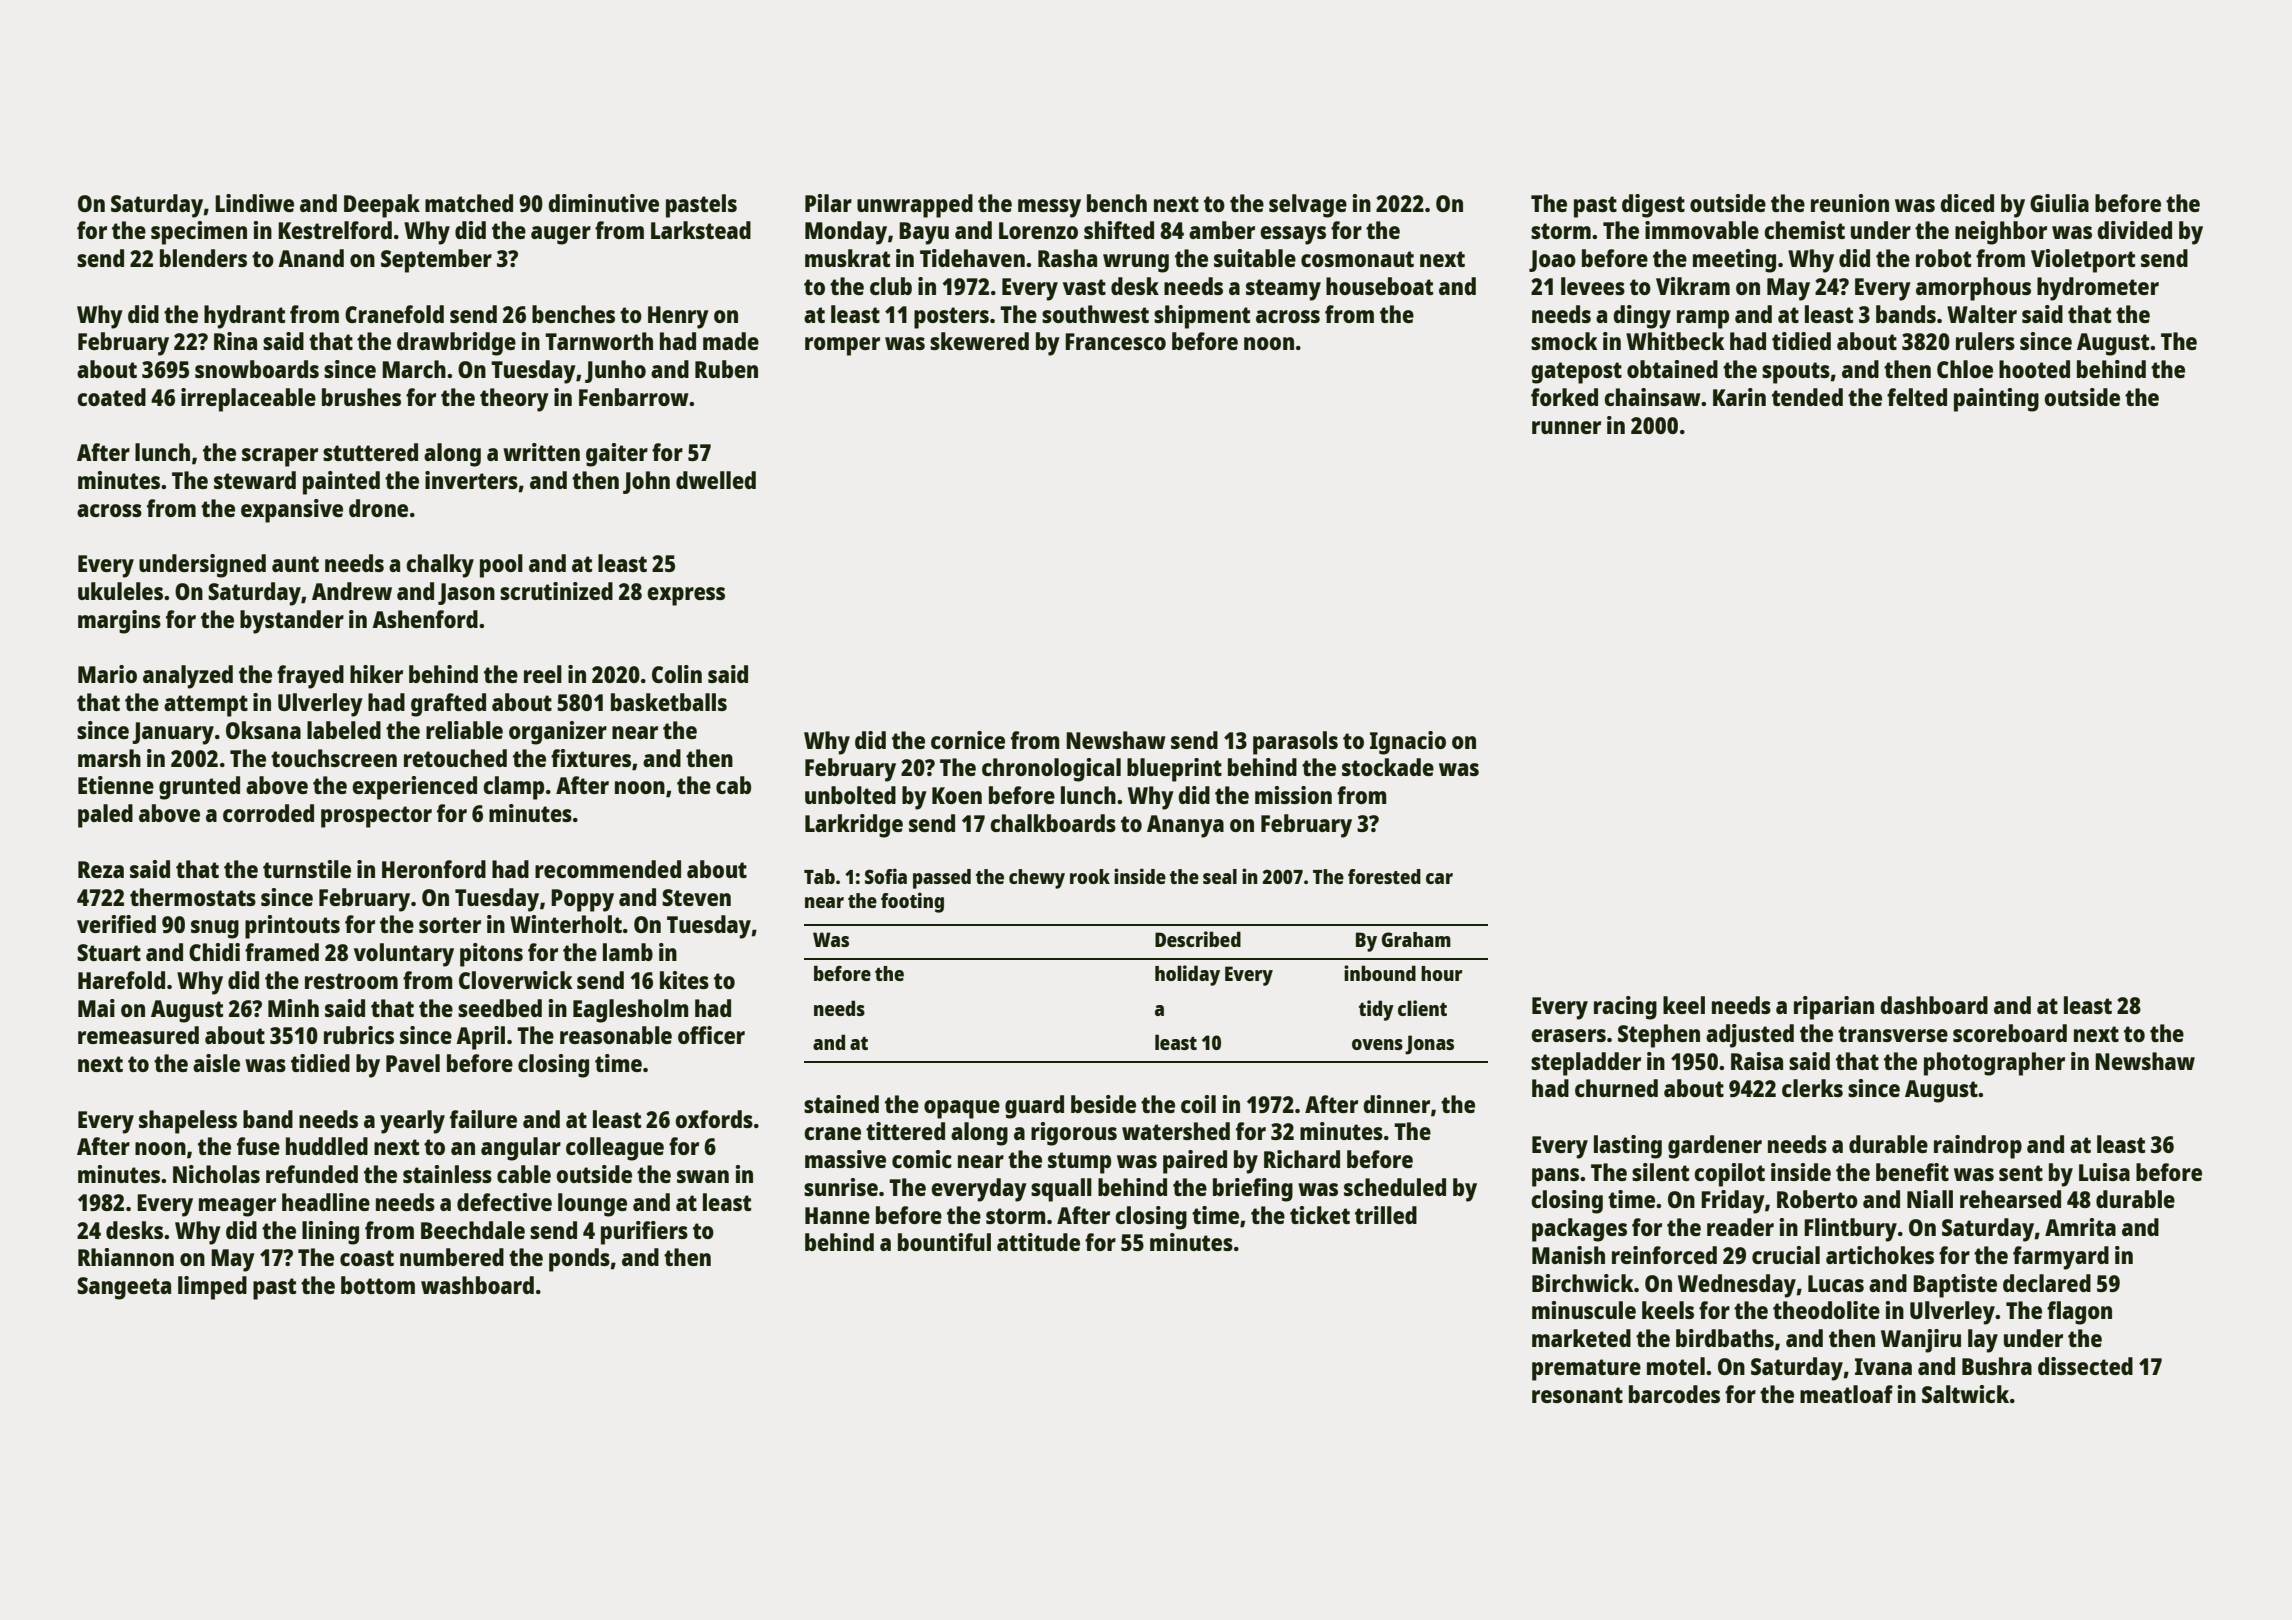 The image size is (2292, 1620). Describe the element at coordinates (414, 369) in the screenshot. I see `March` at that location.
